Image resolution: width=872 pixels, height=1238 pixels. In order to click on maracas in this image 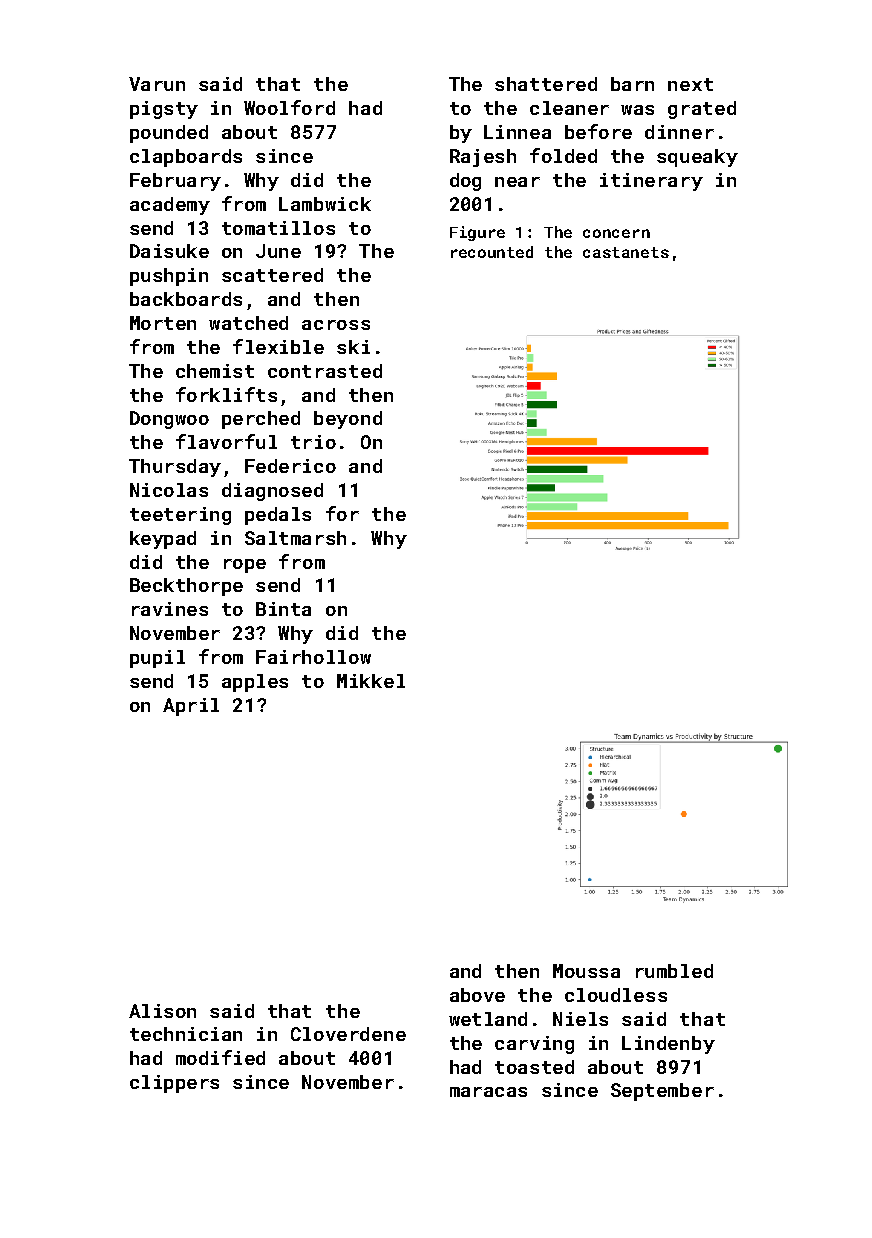, I will do `click(488, 1092)`.
